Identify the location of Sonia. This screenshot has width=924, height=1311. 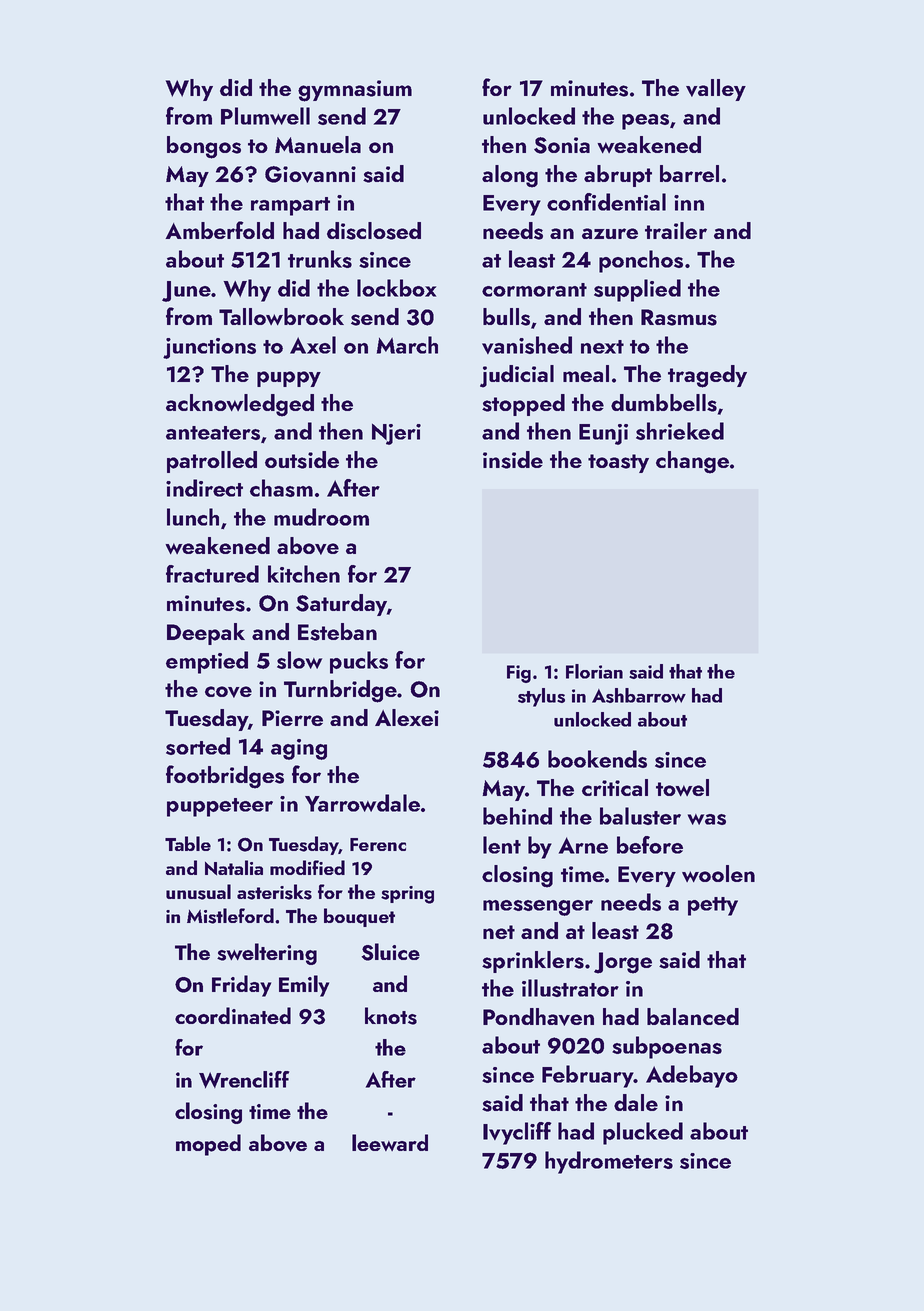
(562, 145).
